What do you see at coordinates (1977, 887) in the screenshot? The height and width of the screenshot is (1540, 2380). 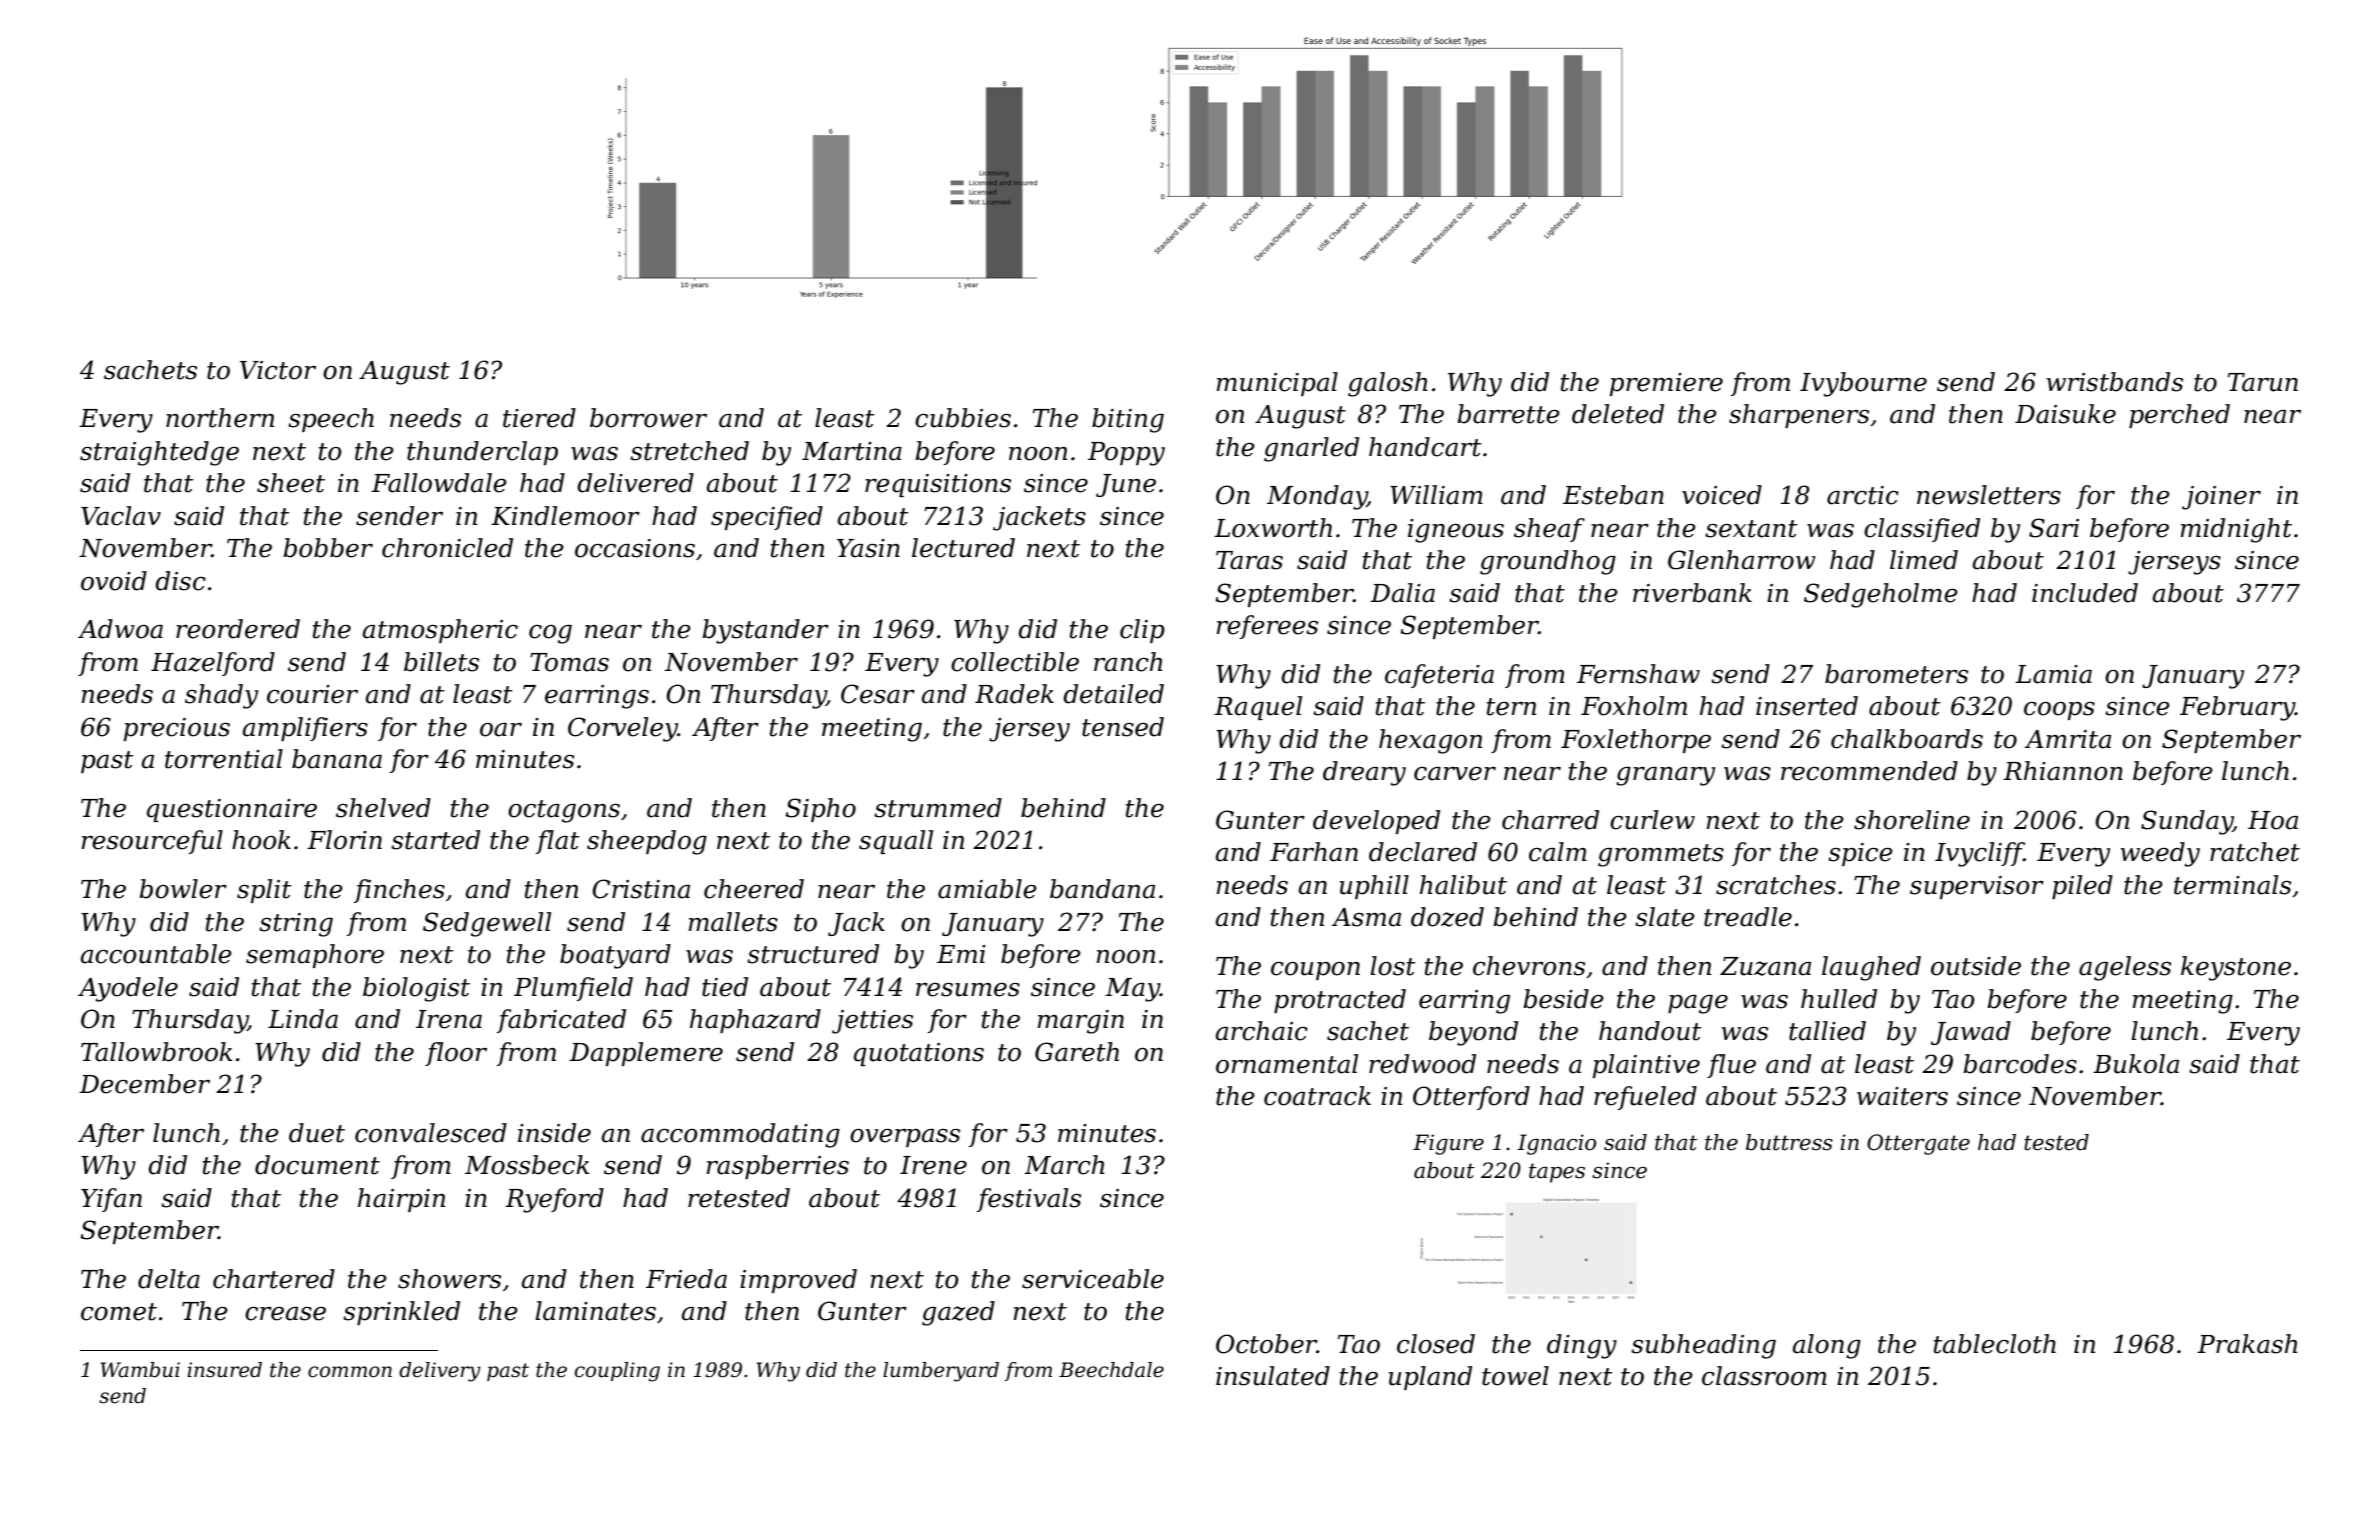 I see `supervisor` at bounding box center [1977, 887].
